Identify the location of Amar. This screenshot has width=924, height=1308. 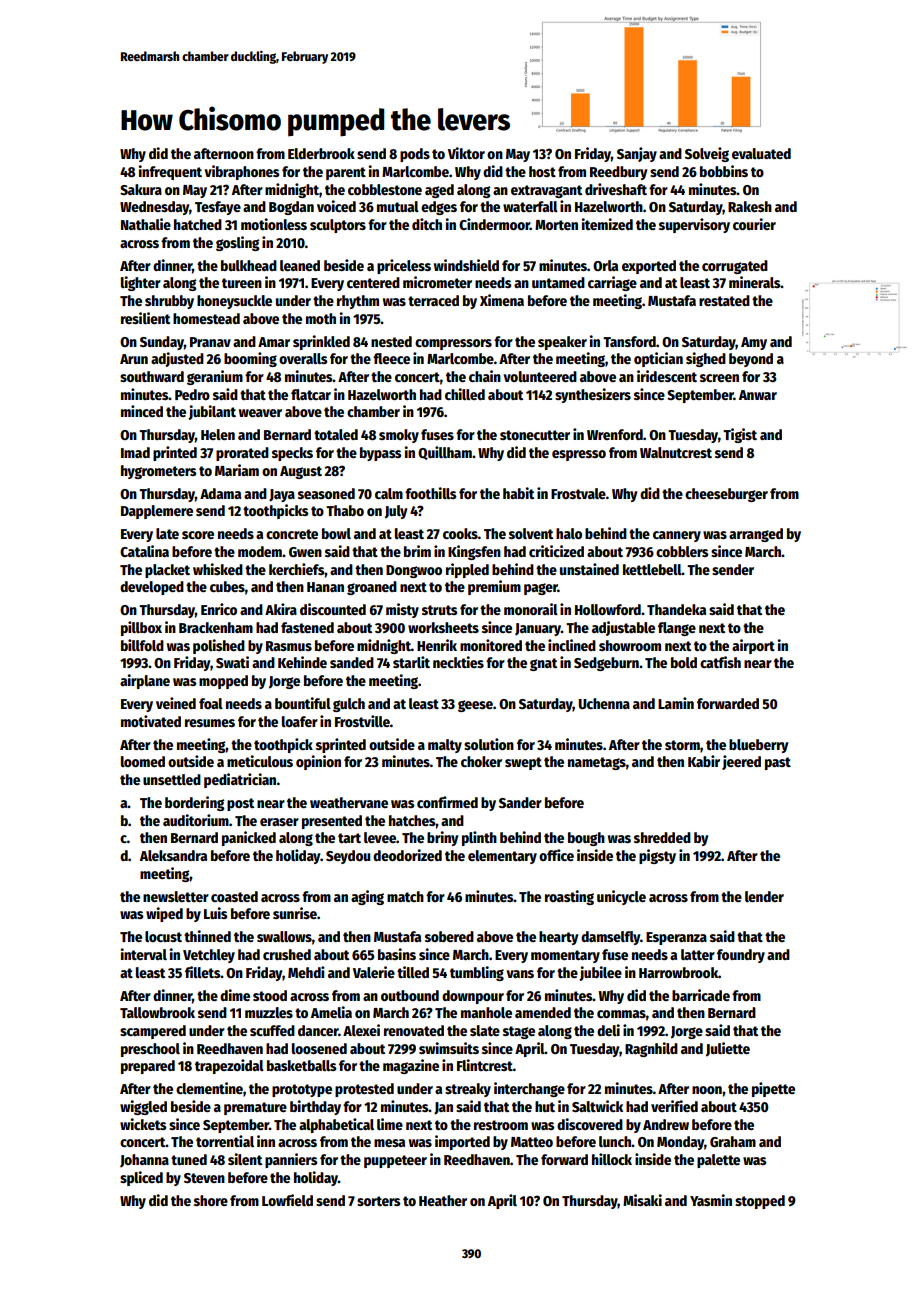
(274, 342).
